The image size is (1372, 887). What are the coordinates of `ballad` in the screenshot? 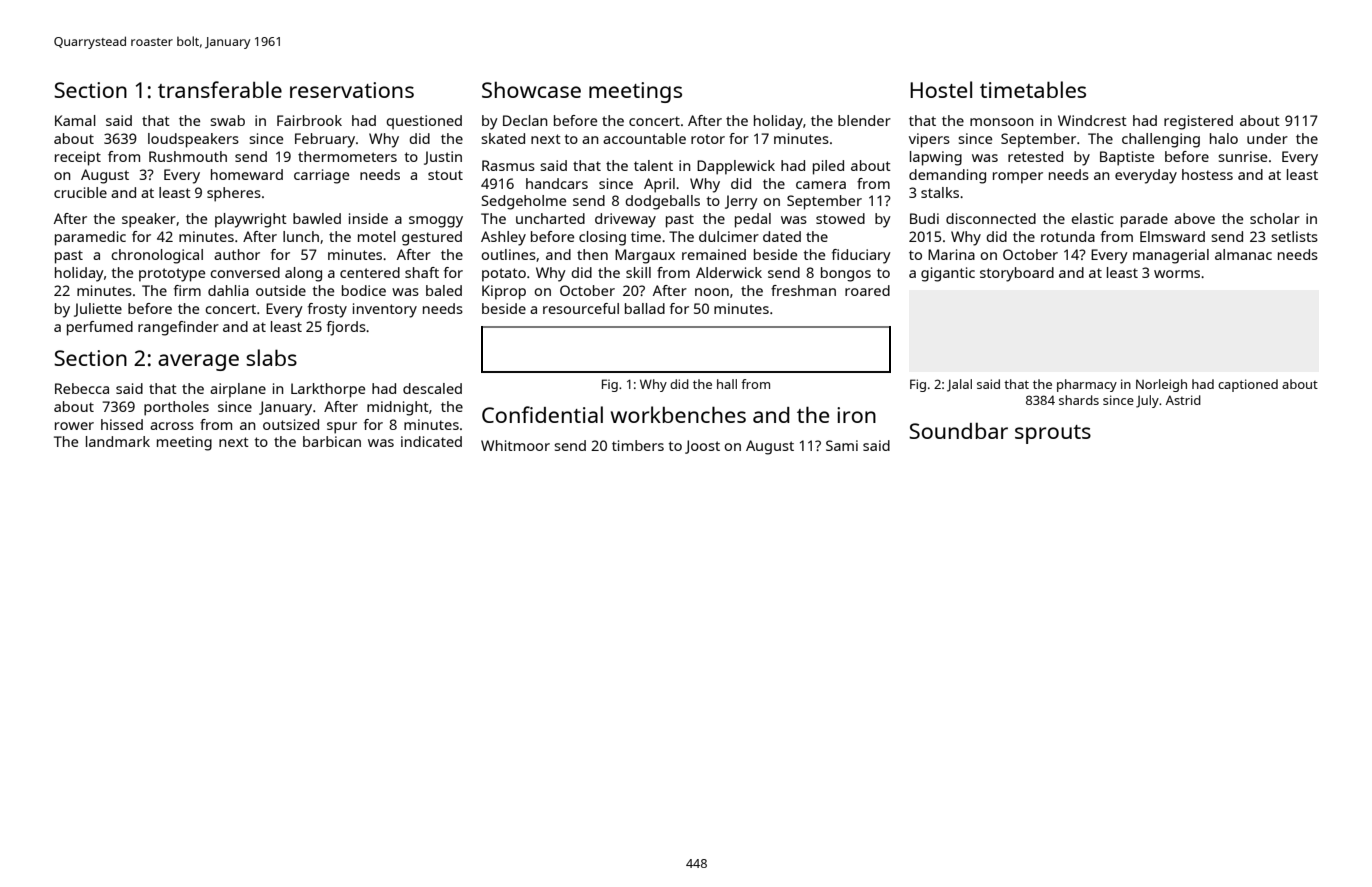 It's located at (645, 308).
